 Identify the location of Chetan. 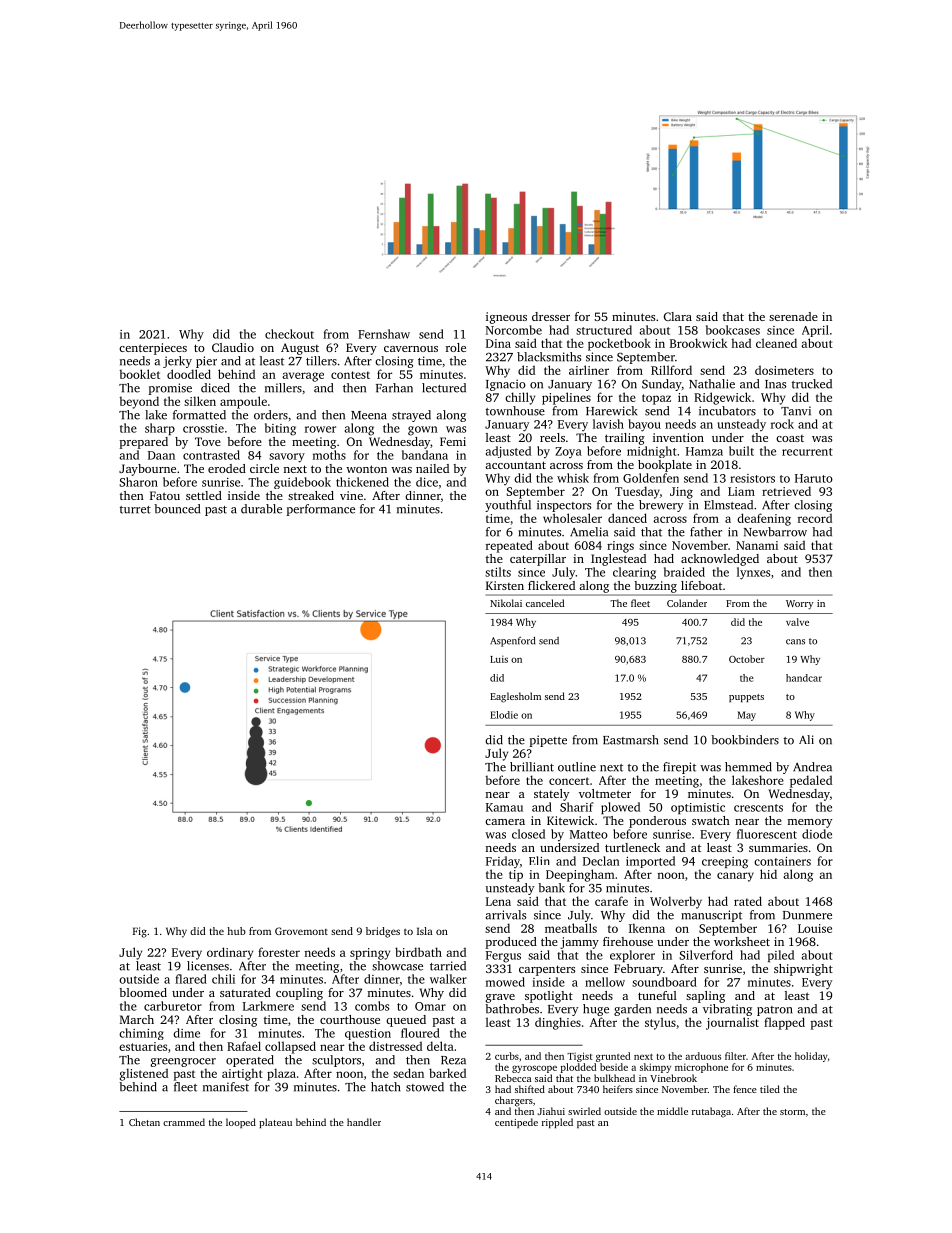
(144, 1122).
